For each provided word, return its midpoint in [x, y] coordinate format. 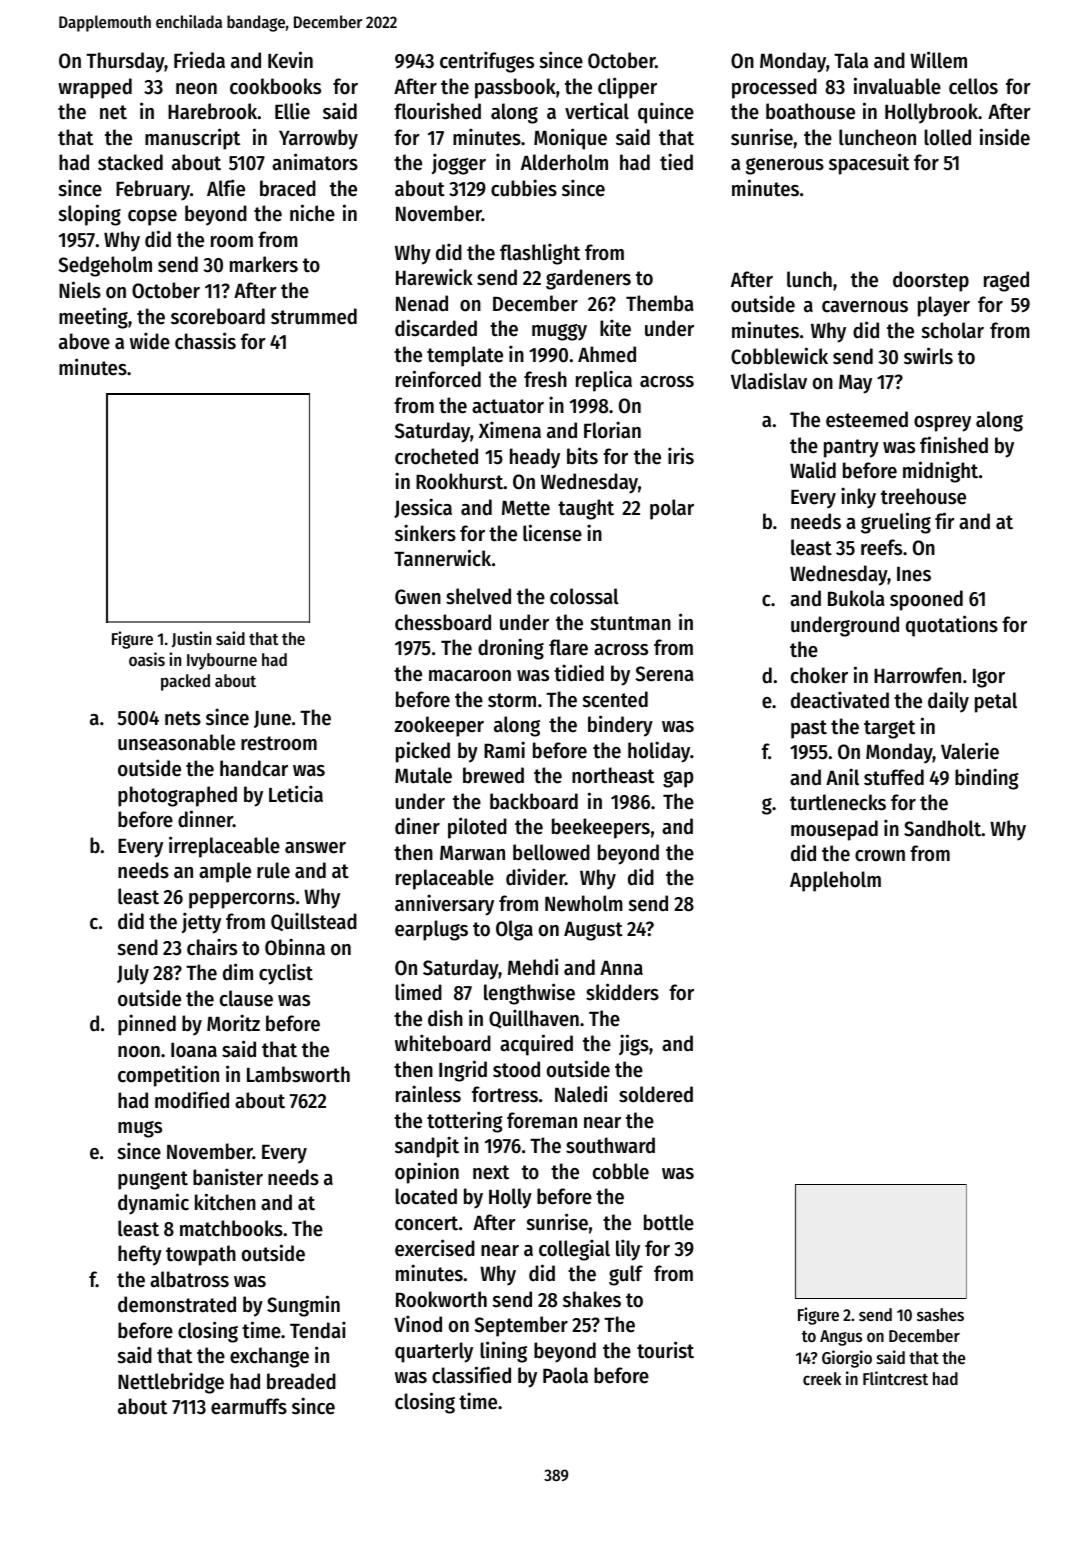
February [153, 190]
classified [471, 1375]
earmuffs [249, 1406]
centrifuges [487, 62]
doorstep [931, 281]
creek [822, 1378]
